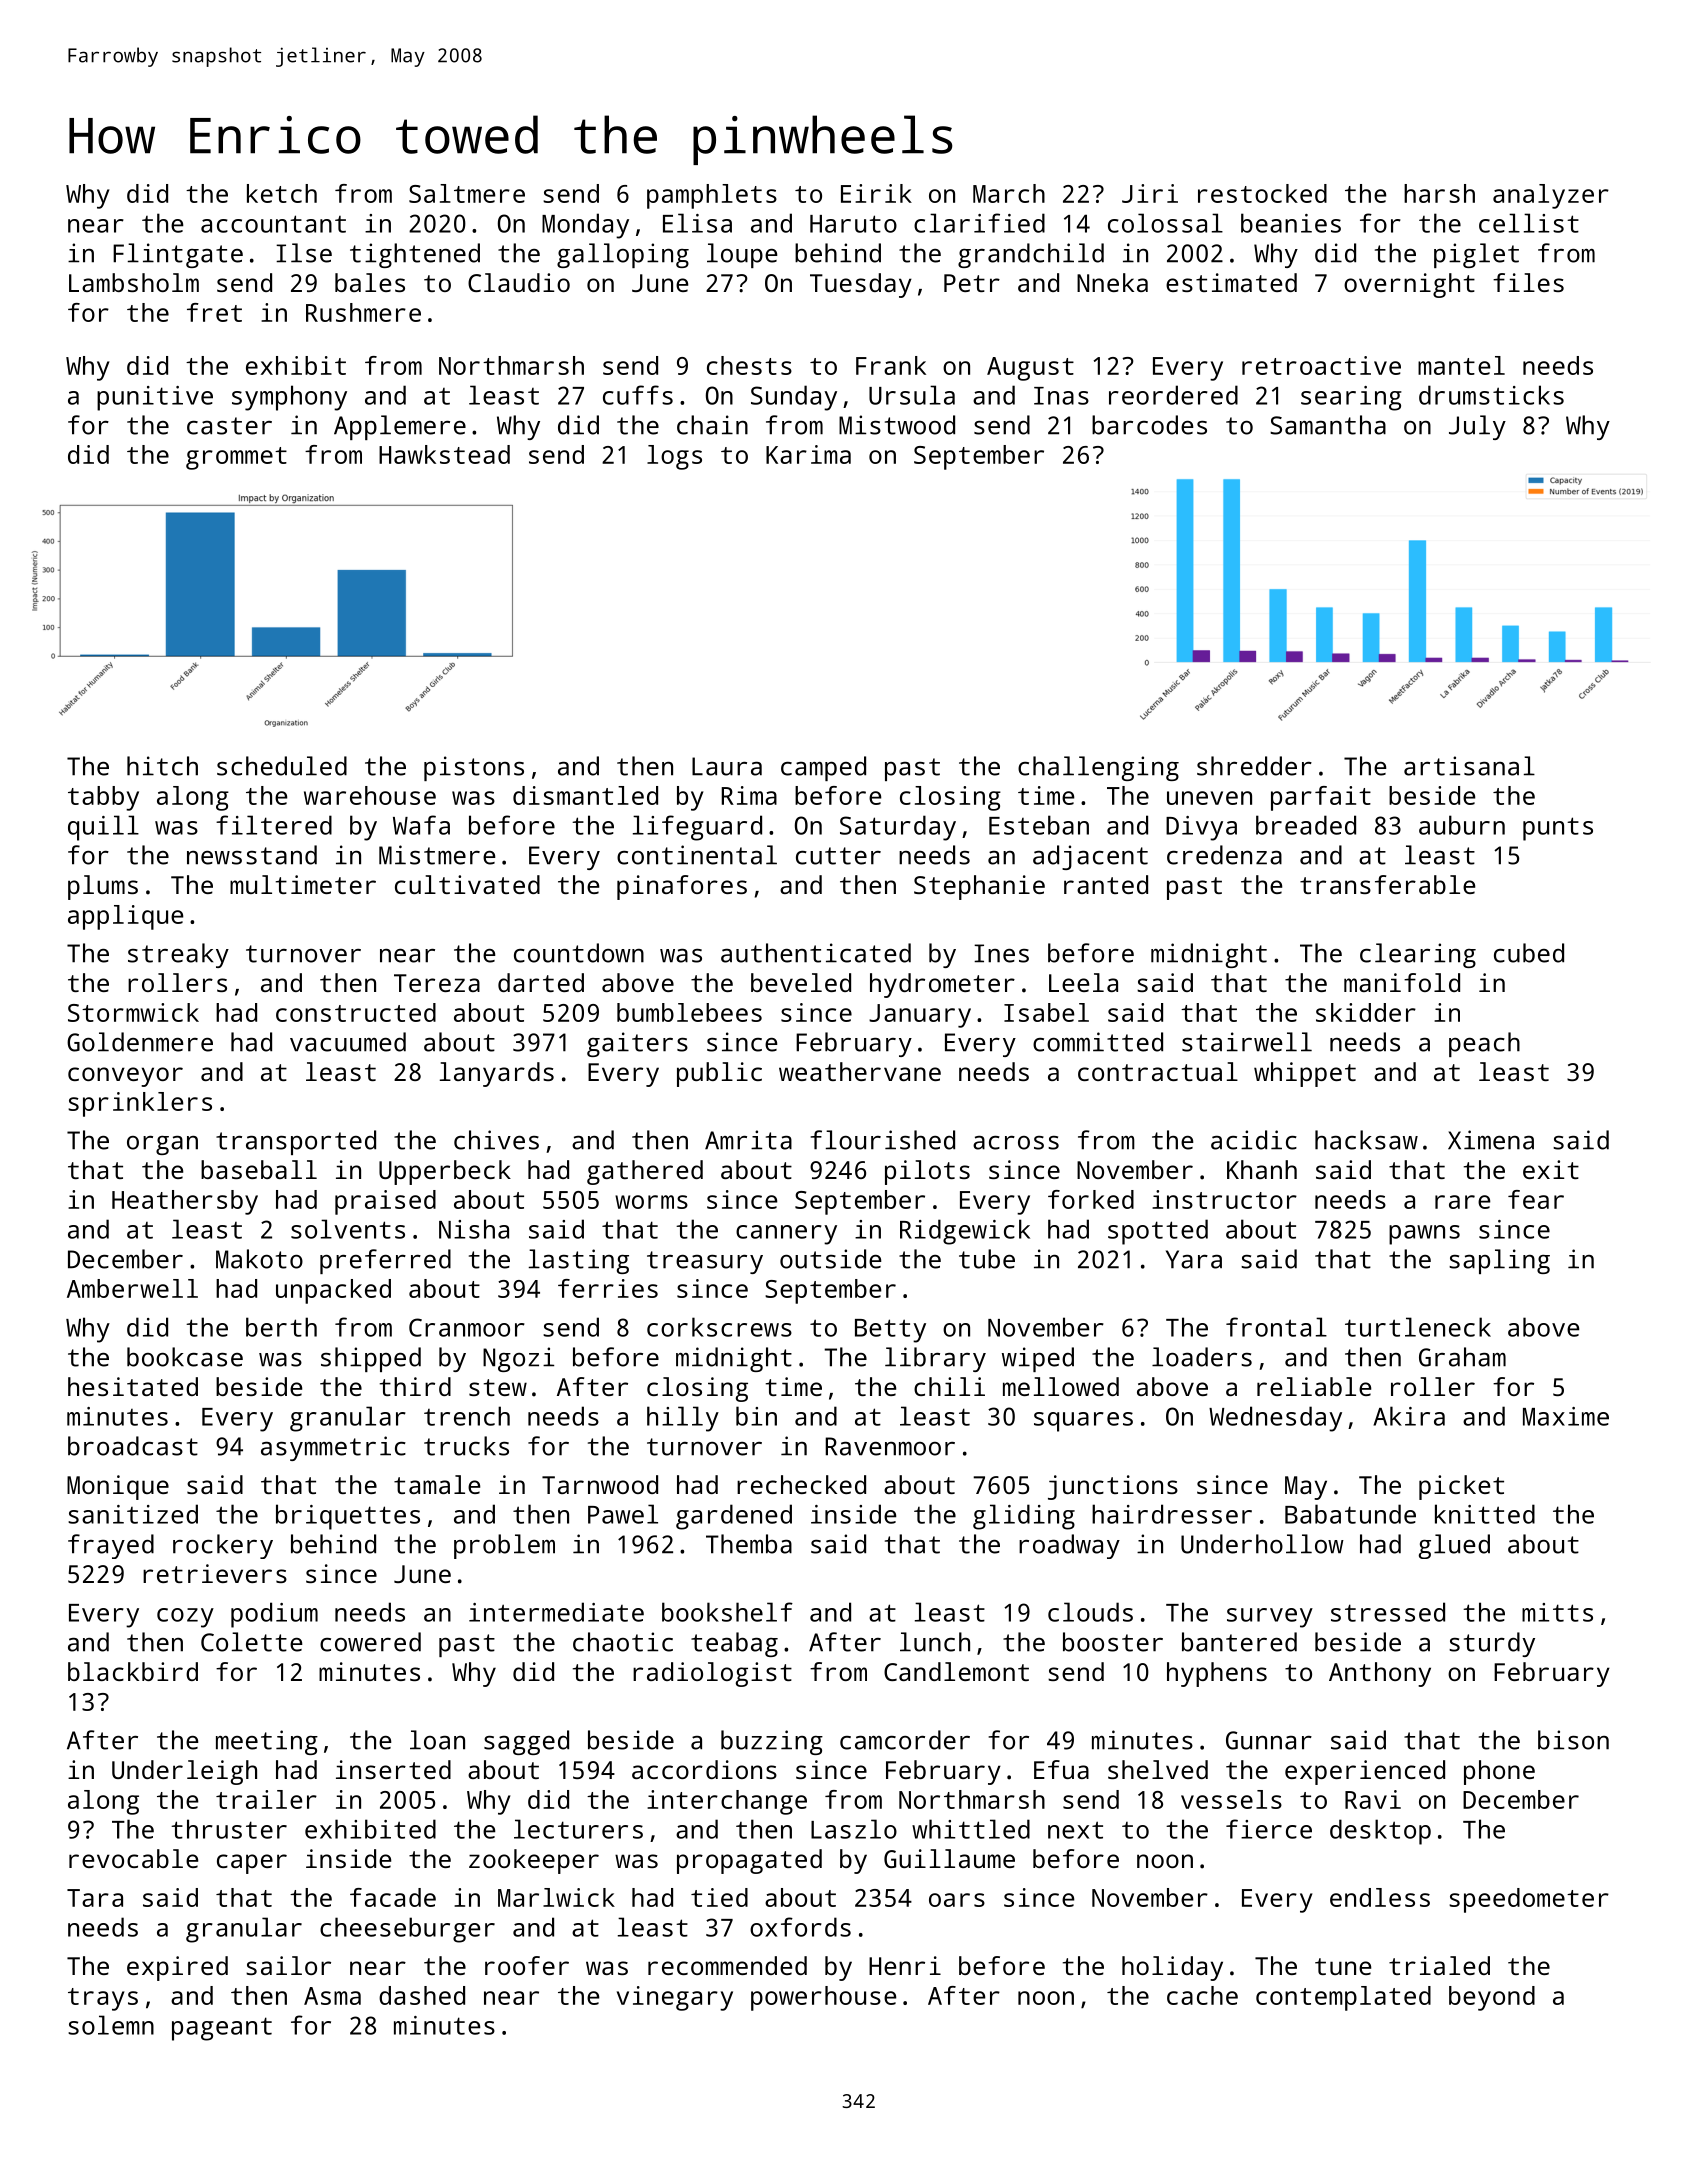 The width and height of the page is (1683, 2178). What do you see at coordinates (134, 282) in the page?
I see `Lambsholm` at bounding box center [134, 282].
